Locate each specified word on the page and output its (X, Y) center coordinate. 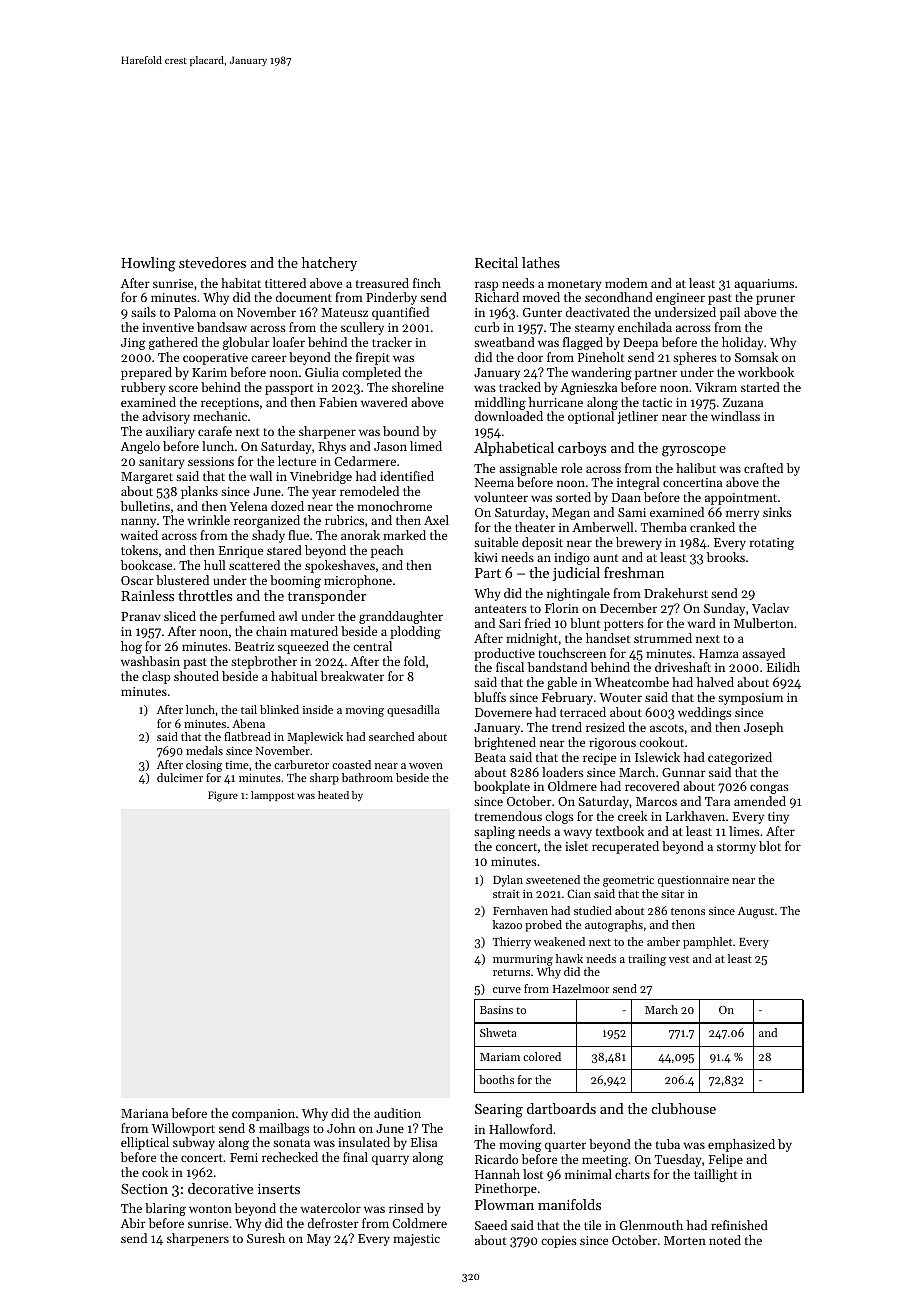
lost (533, 1174)
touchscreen (572, 653)
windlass (735, 416)
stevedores (212, 262)
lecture (297, 461)
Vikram (716, 387)
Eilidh (783, 667)
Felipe (726, 1160)
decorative (220, 1188)
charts (632, 1174)
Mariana (144, 1113)
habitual (294, 676)
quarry (390, 1160)
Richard (497, 297)
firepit (373, 358)
